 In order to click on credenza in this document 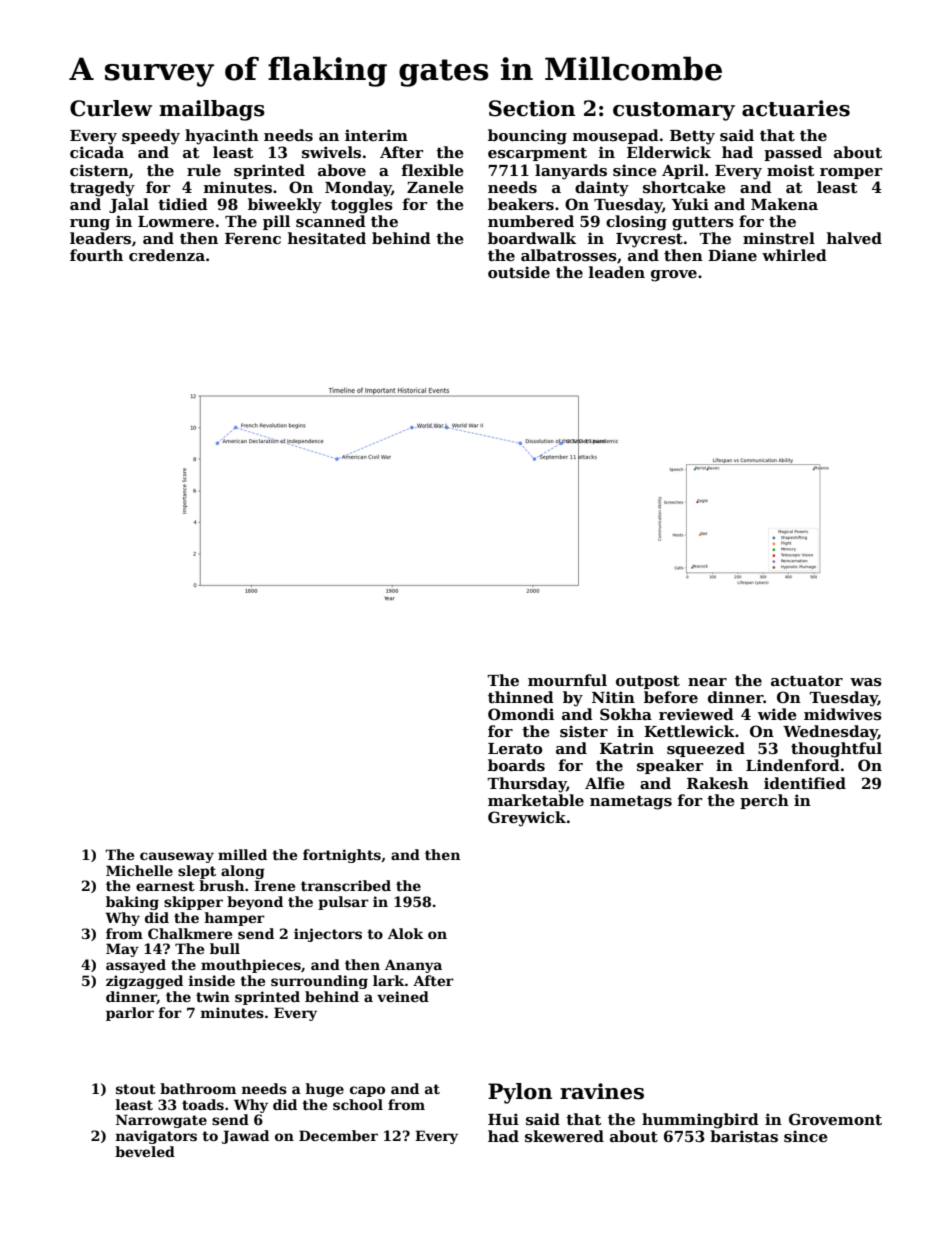, I will do `click(167, 255)`.
